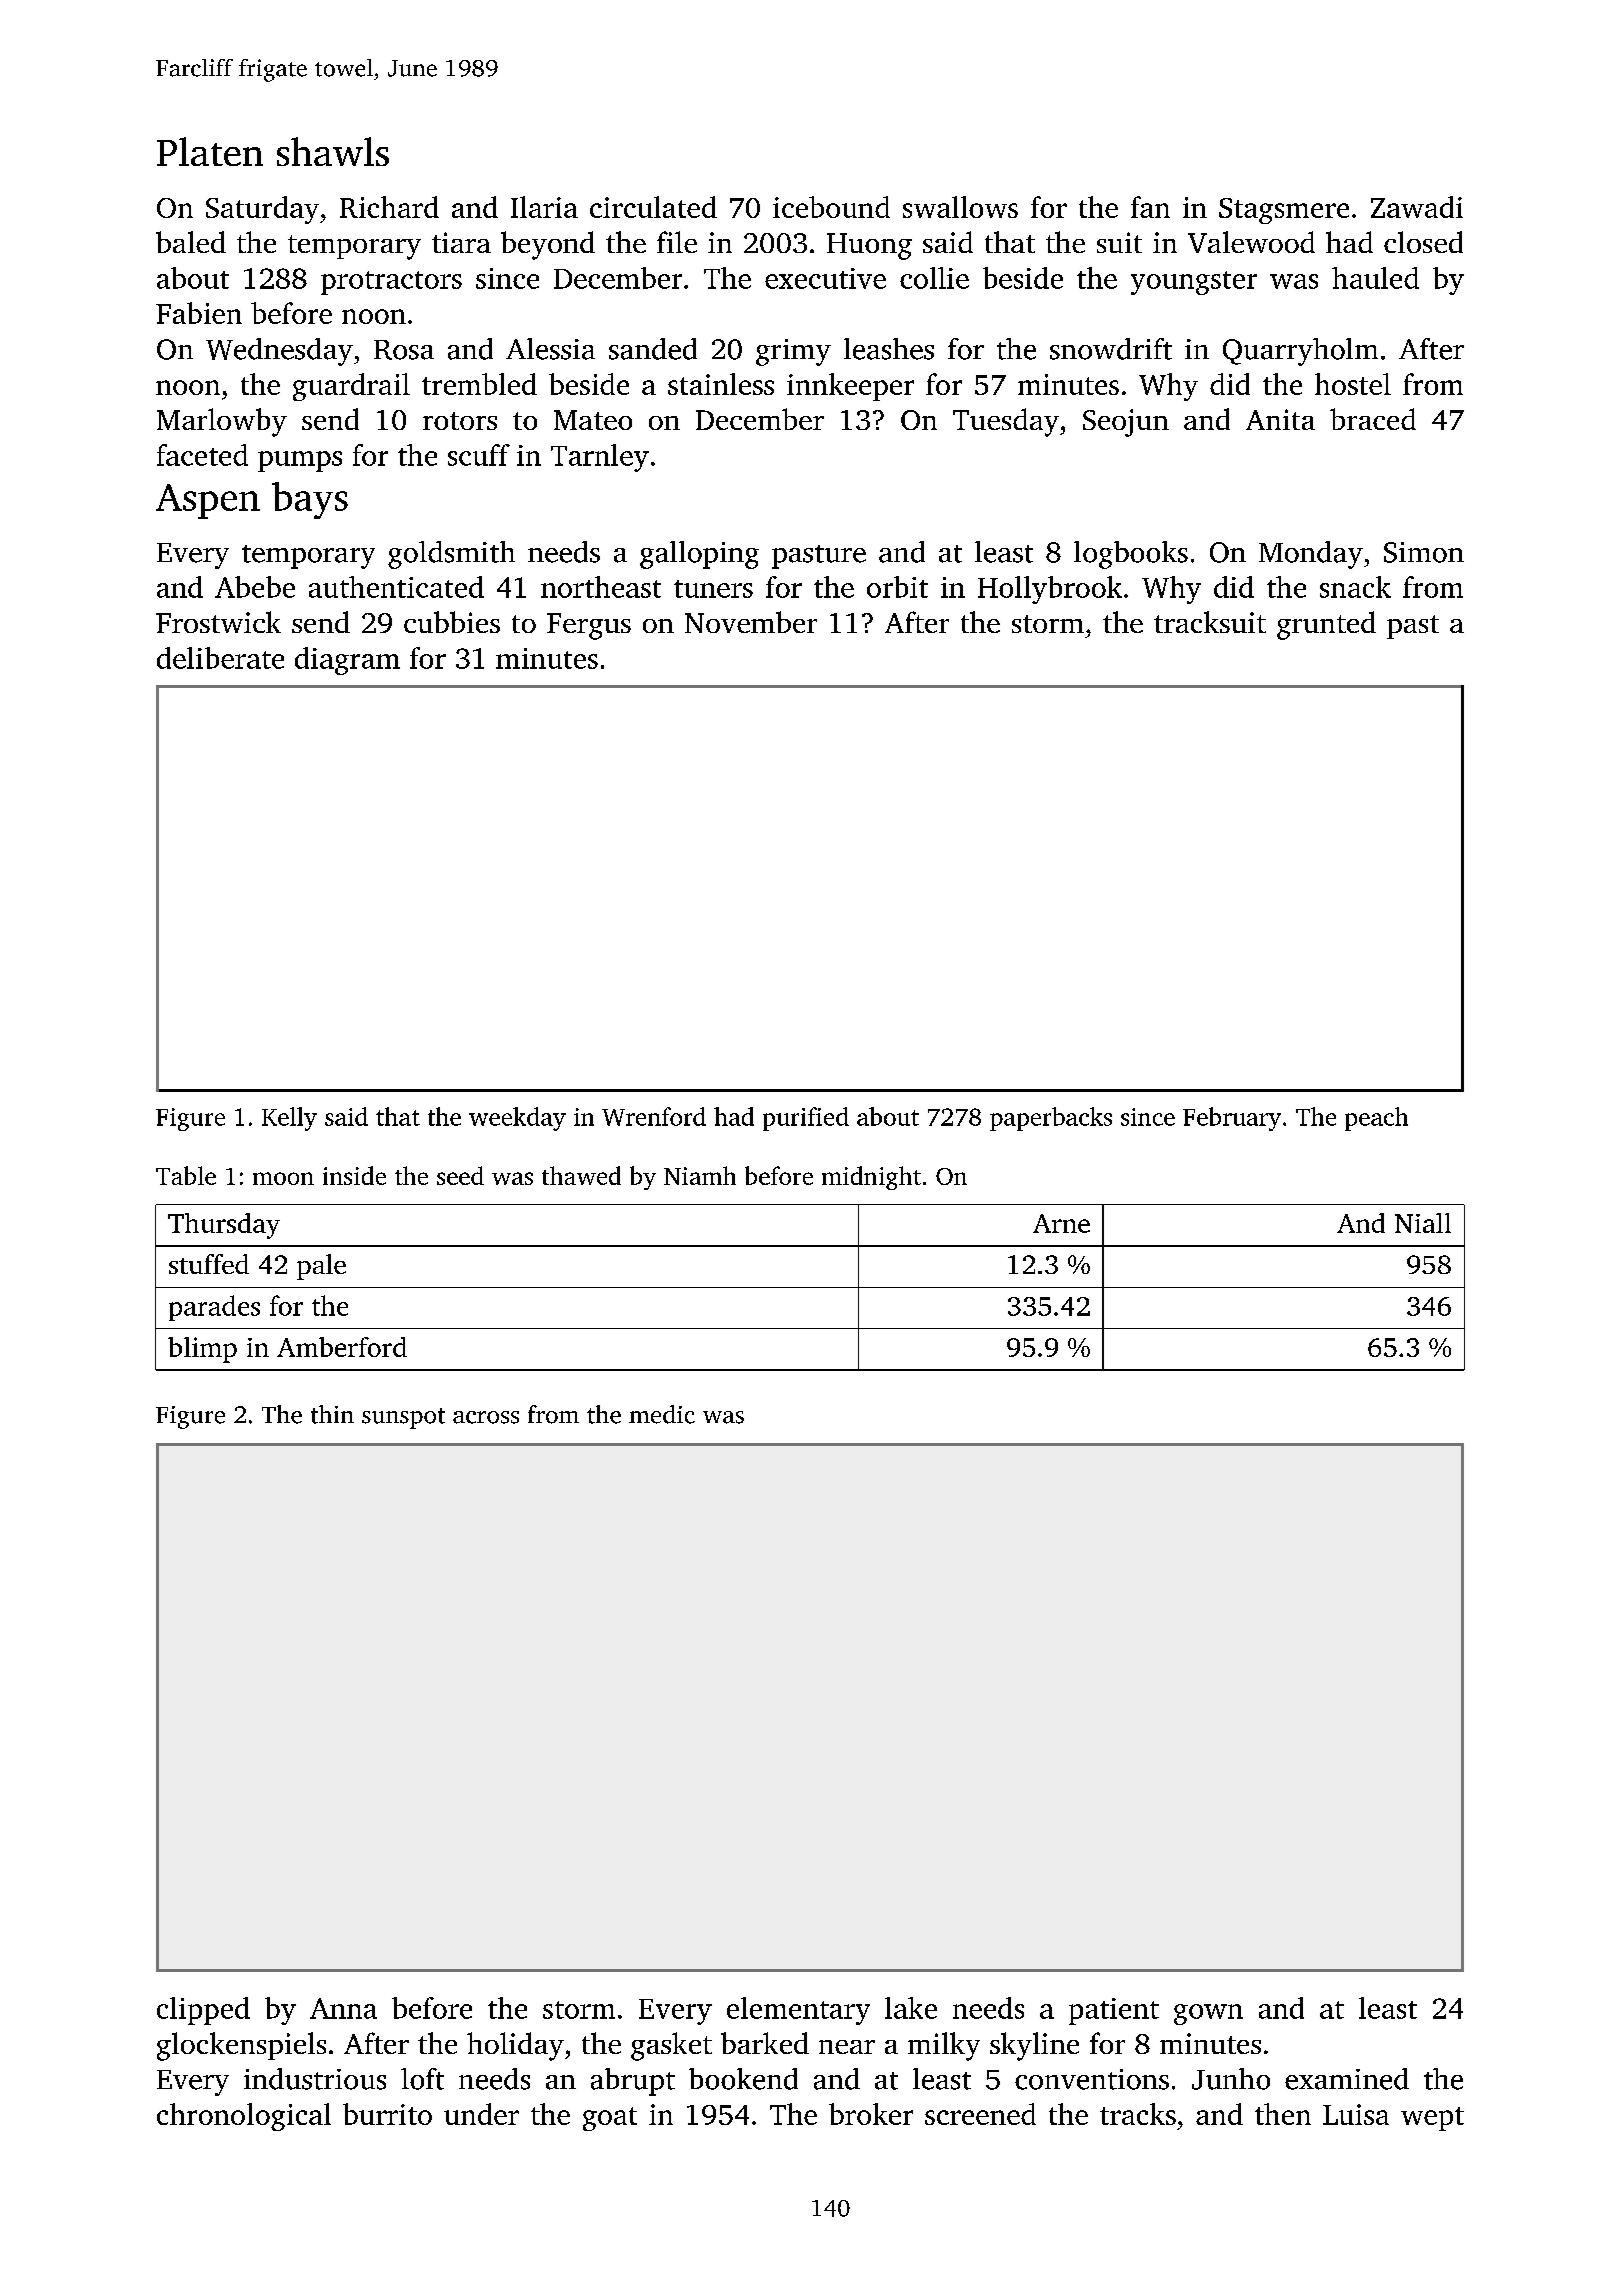 This screenshot has width=1620, height=2292. I want to click on peach, so click(1376, 1119).
